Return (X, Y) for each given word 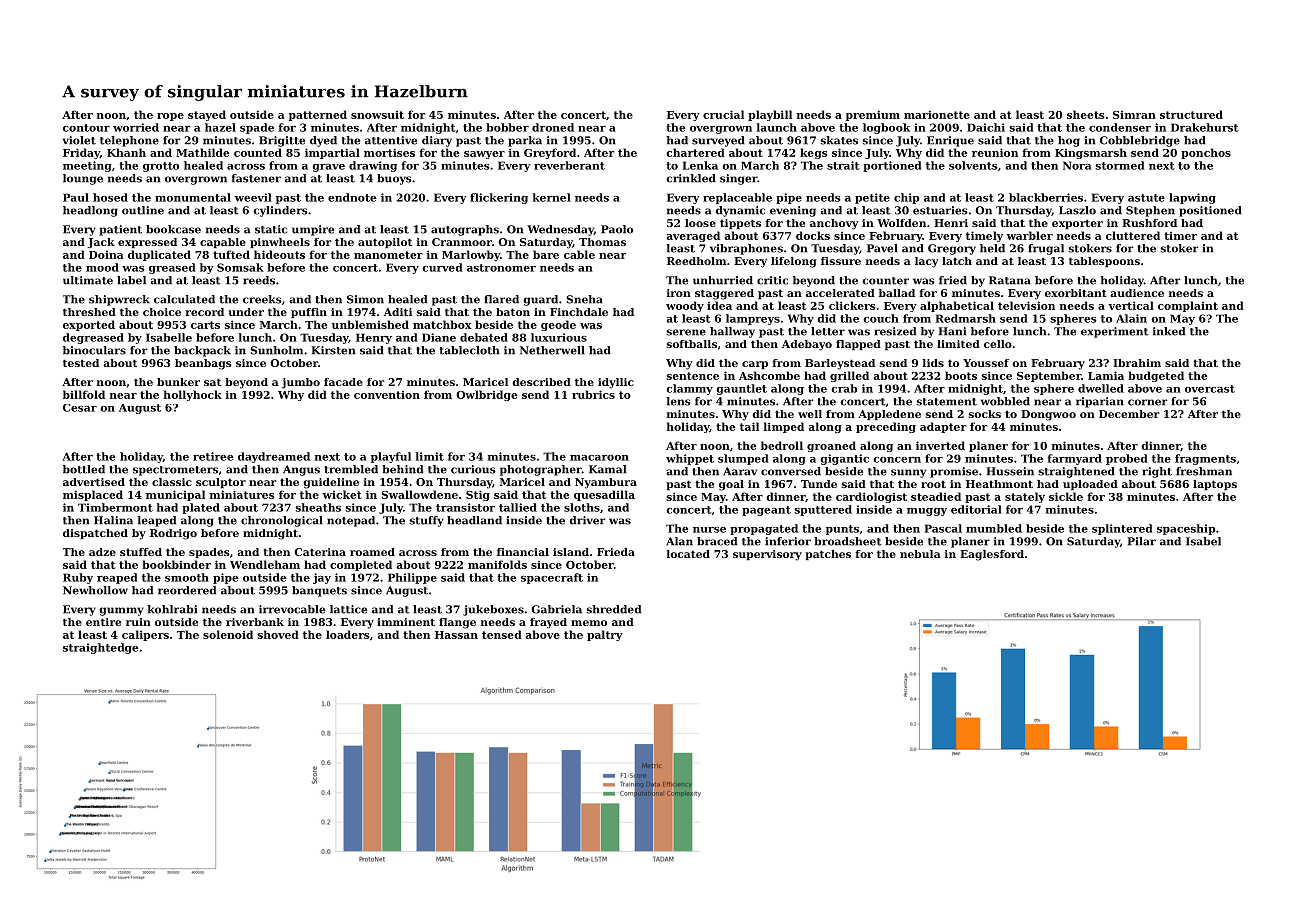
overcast (1210, 389)
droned (553, 127)
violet (79, 140)
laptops (1215, 485)
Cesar (80, 408)
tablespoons (1104, 262)
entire (103, 622)
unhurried (723, 280)
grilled (849, 376)
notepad (351, 521)
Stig (478, 495)
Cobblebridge (1140, 141)
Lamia (1106, 375)
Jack (101, 243)
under (246, 312)
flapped (858, 345)
